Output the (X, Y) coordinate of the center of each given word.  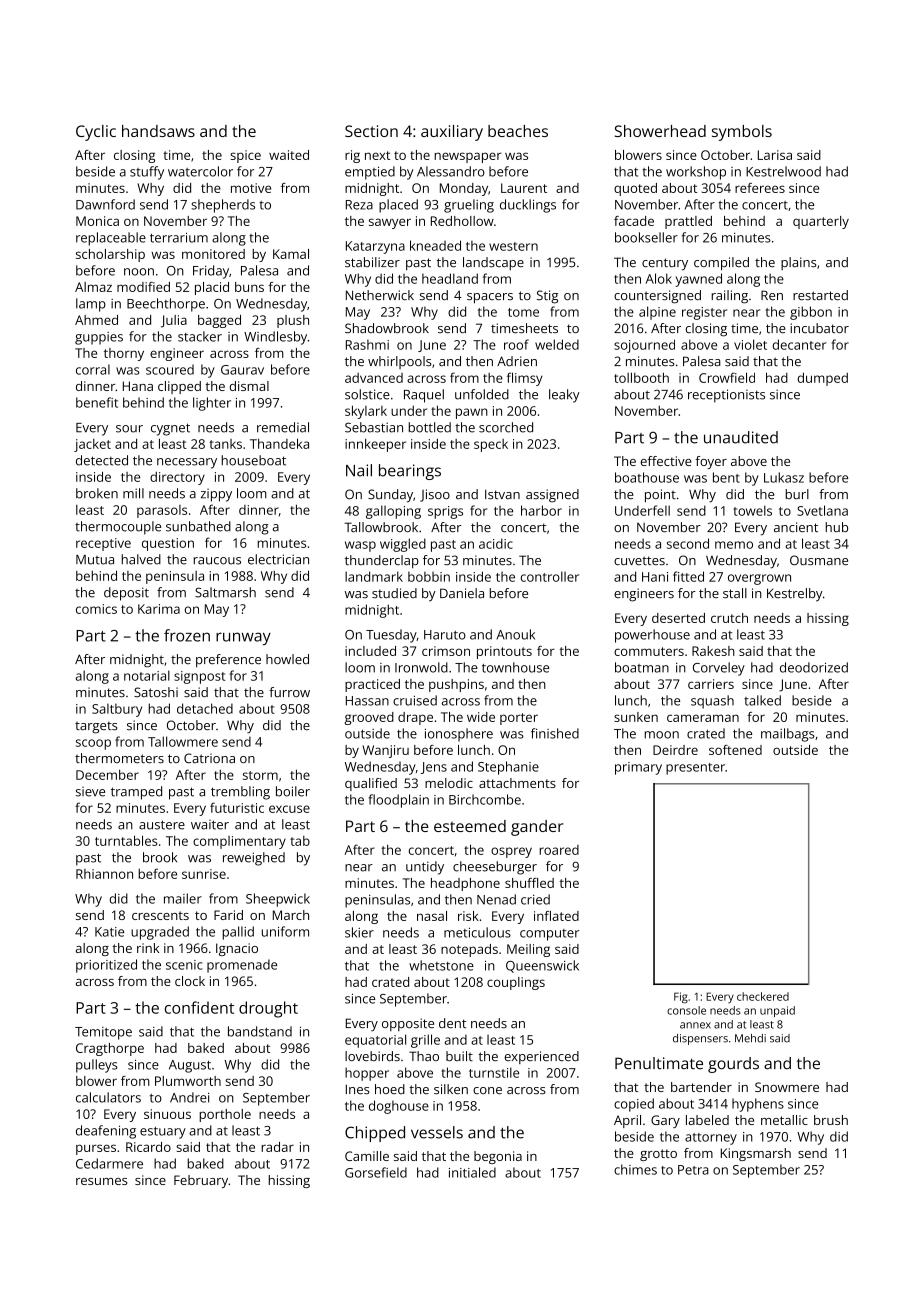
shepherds (223, 206)
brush (831, 1120)
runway (243, 638)
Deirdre (675, 750)
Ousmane (819, 560)
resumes (102, 1181)
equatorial (375, 1041)
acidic (496, 543)
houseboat (253, 460)
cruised (415, 700)
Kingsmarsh (756, 1154)
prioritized (106, 966)
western (513, 246)
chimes (635, 1169)
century (665, 264)
